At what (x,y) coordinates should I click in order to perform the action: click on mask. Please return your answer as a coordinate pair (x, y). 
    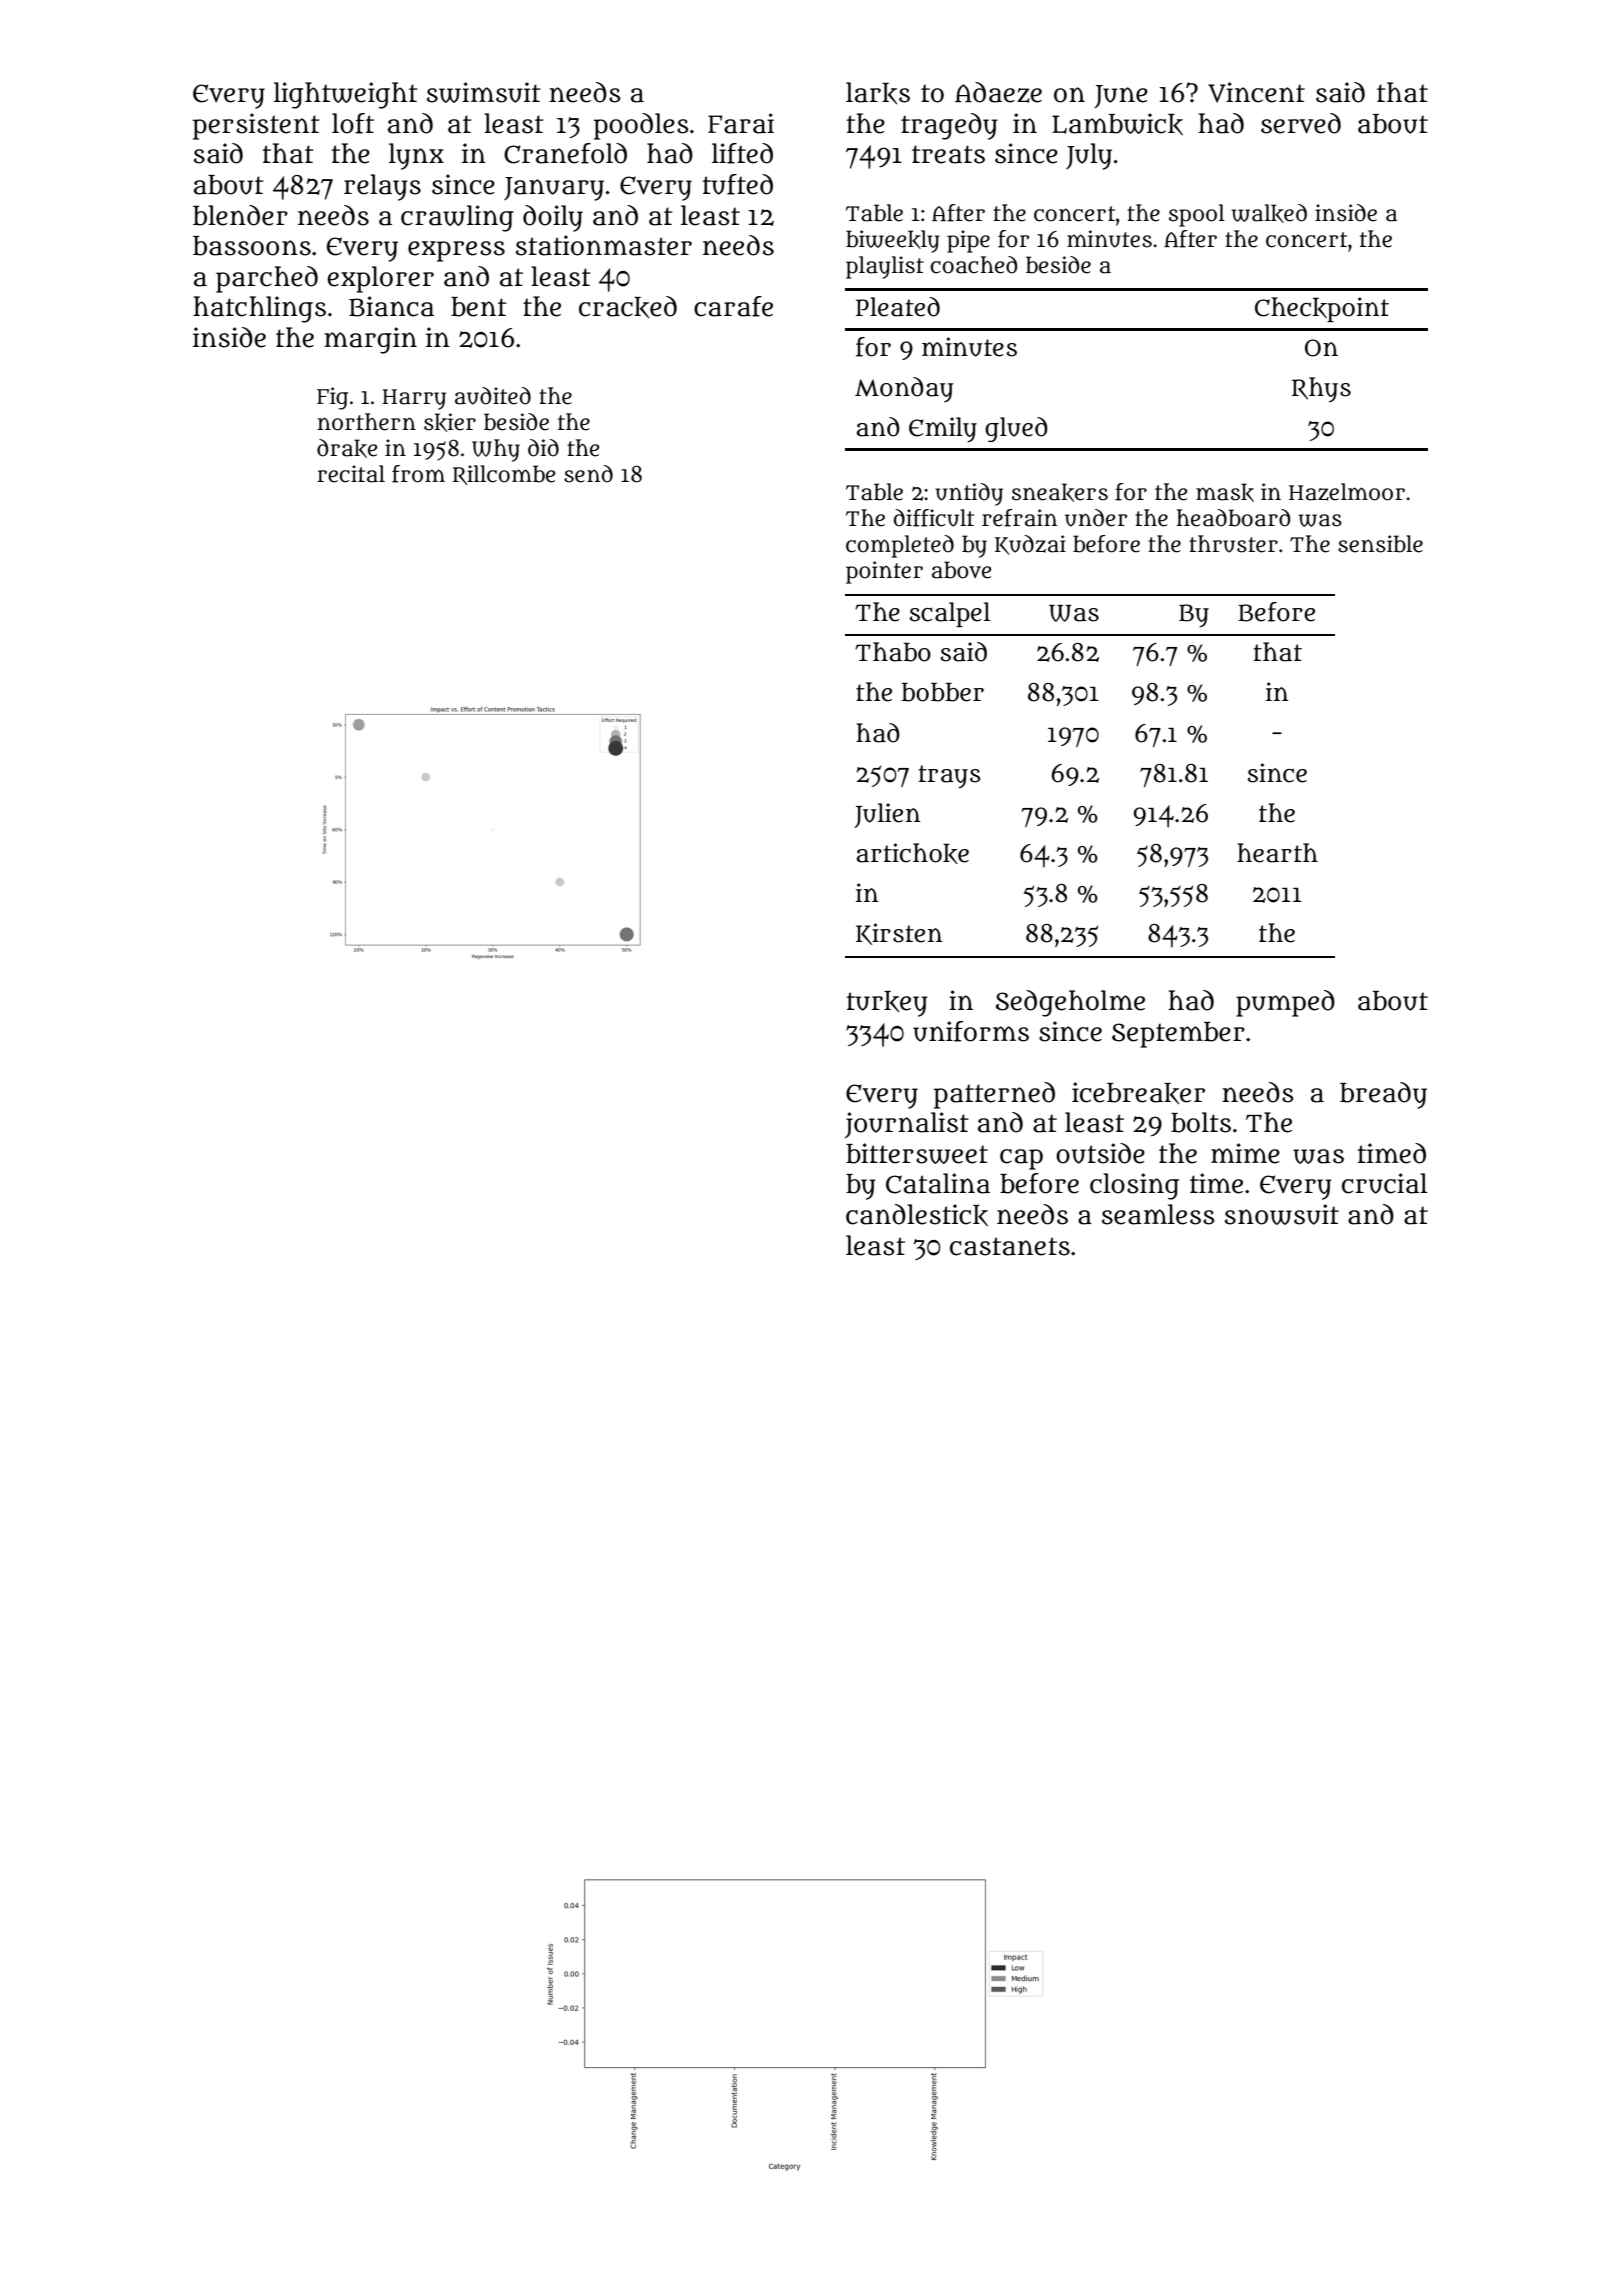
    Looking at the image, I should click on (1225, 492).
